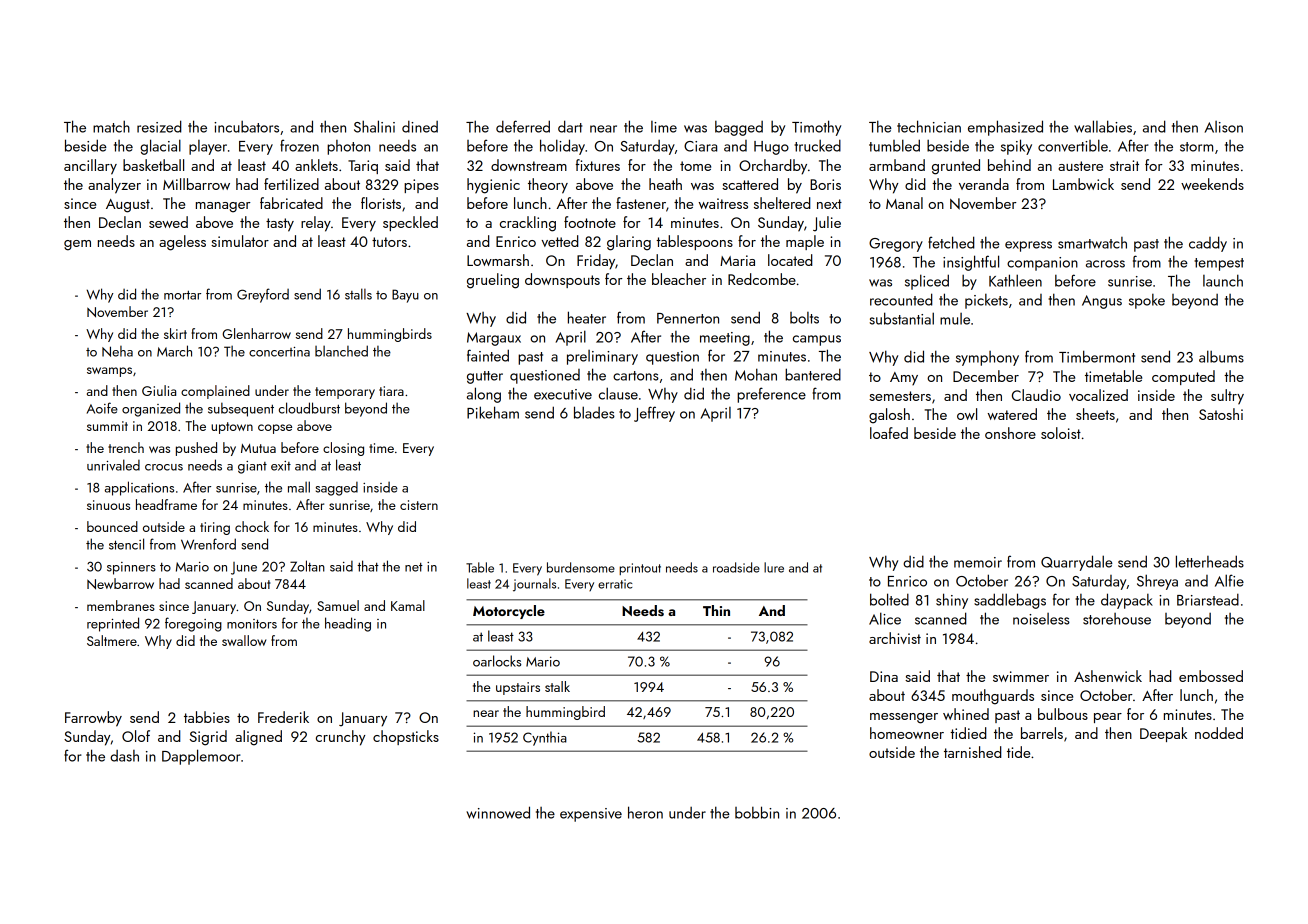 This document has height=924, width=1308. What do you see at coordinates (201, 757) in the document?
I see `Dapplemoor` at bounding box center [201, 757].
